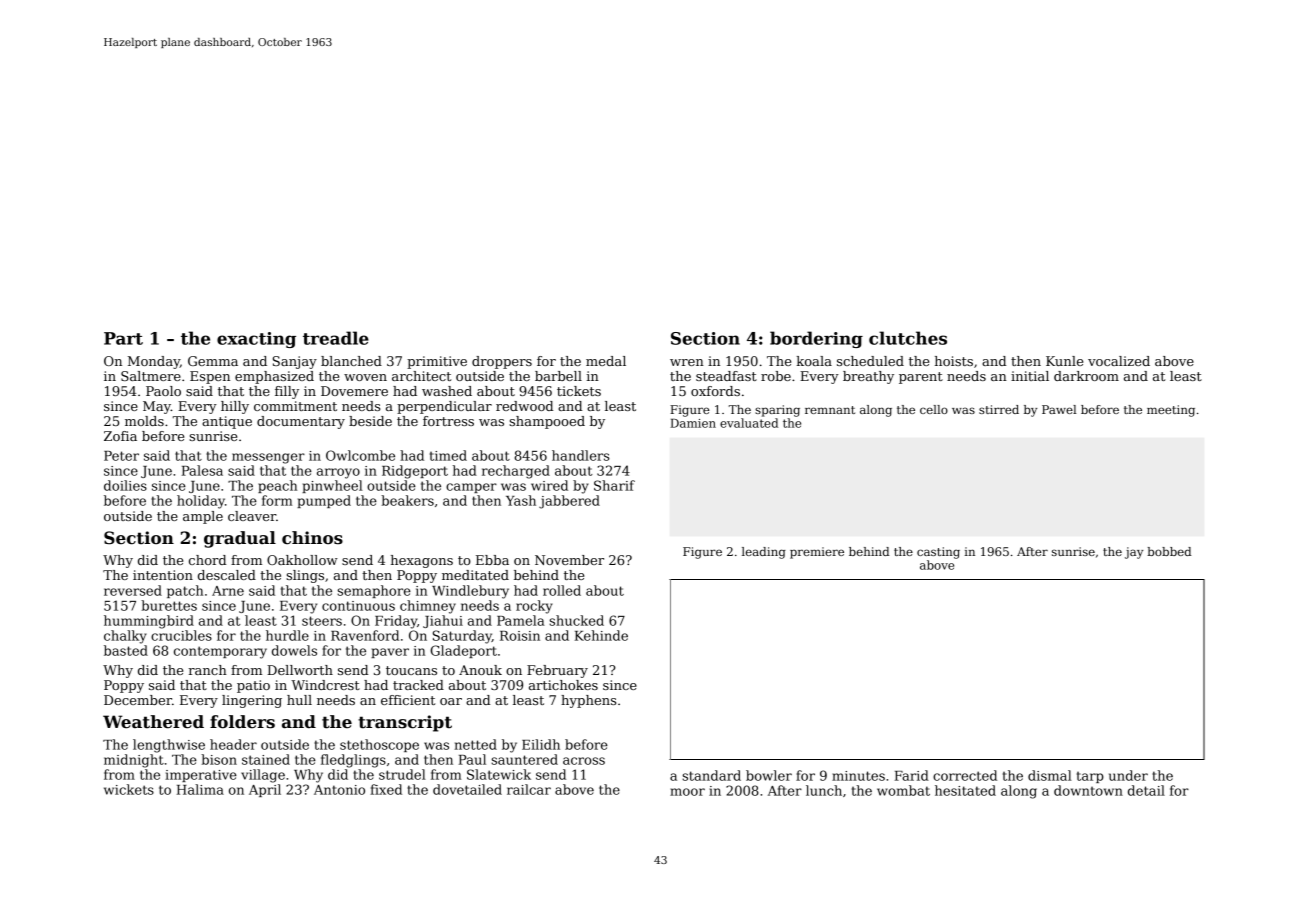 Image resolution: width=1308 pixels, height=924 pixels. Describe the element at coordinates (541, 744) in the screenshot. I see `Eilidh` at that location.
